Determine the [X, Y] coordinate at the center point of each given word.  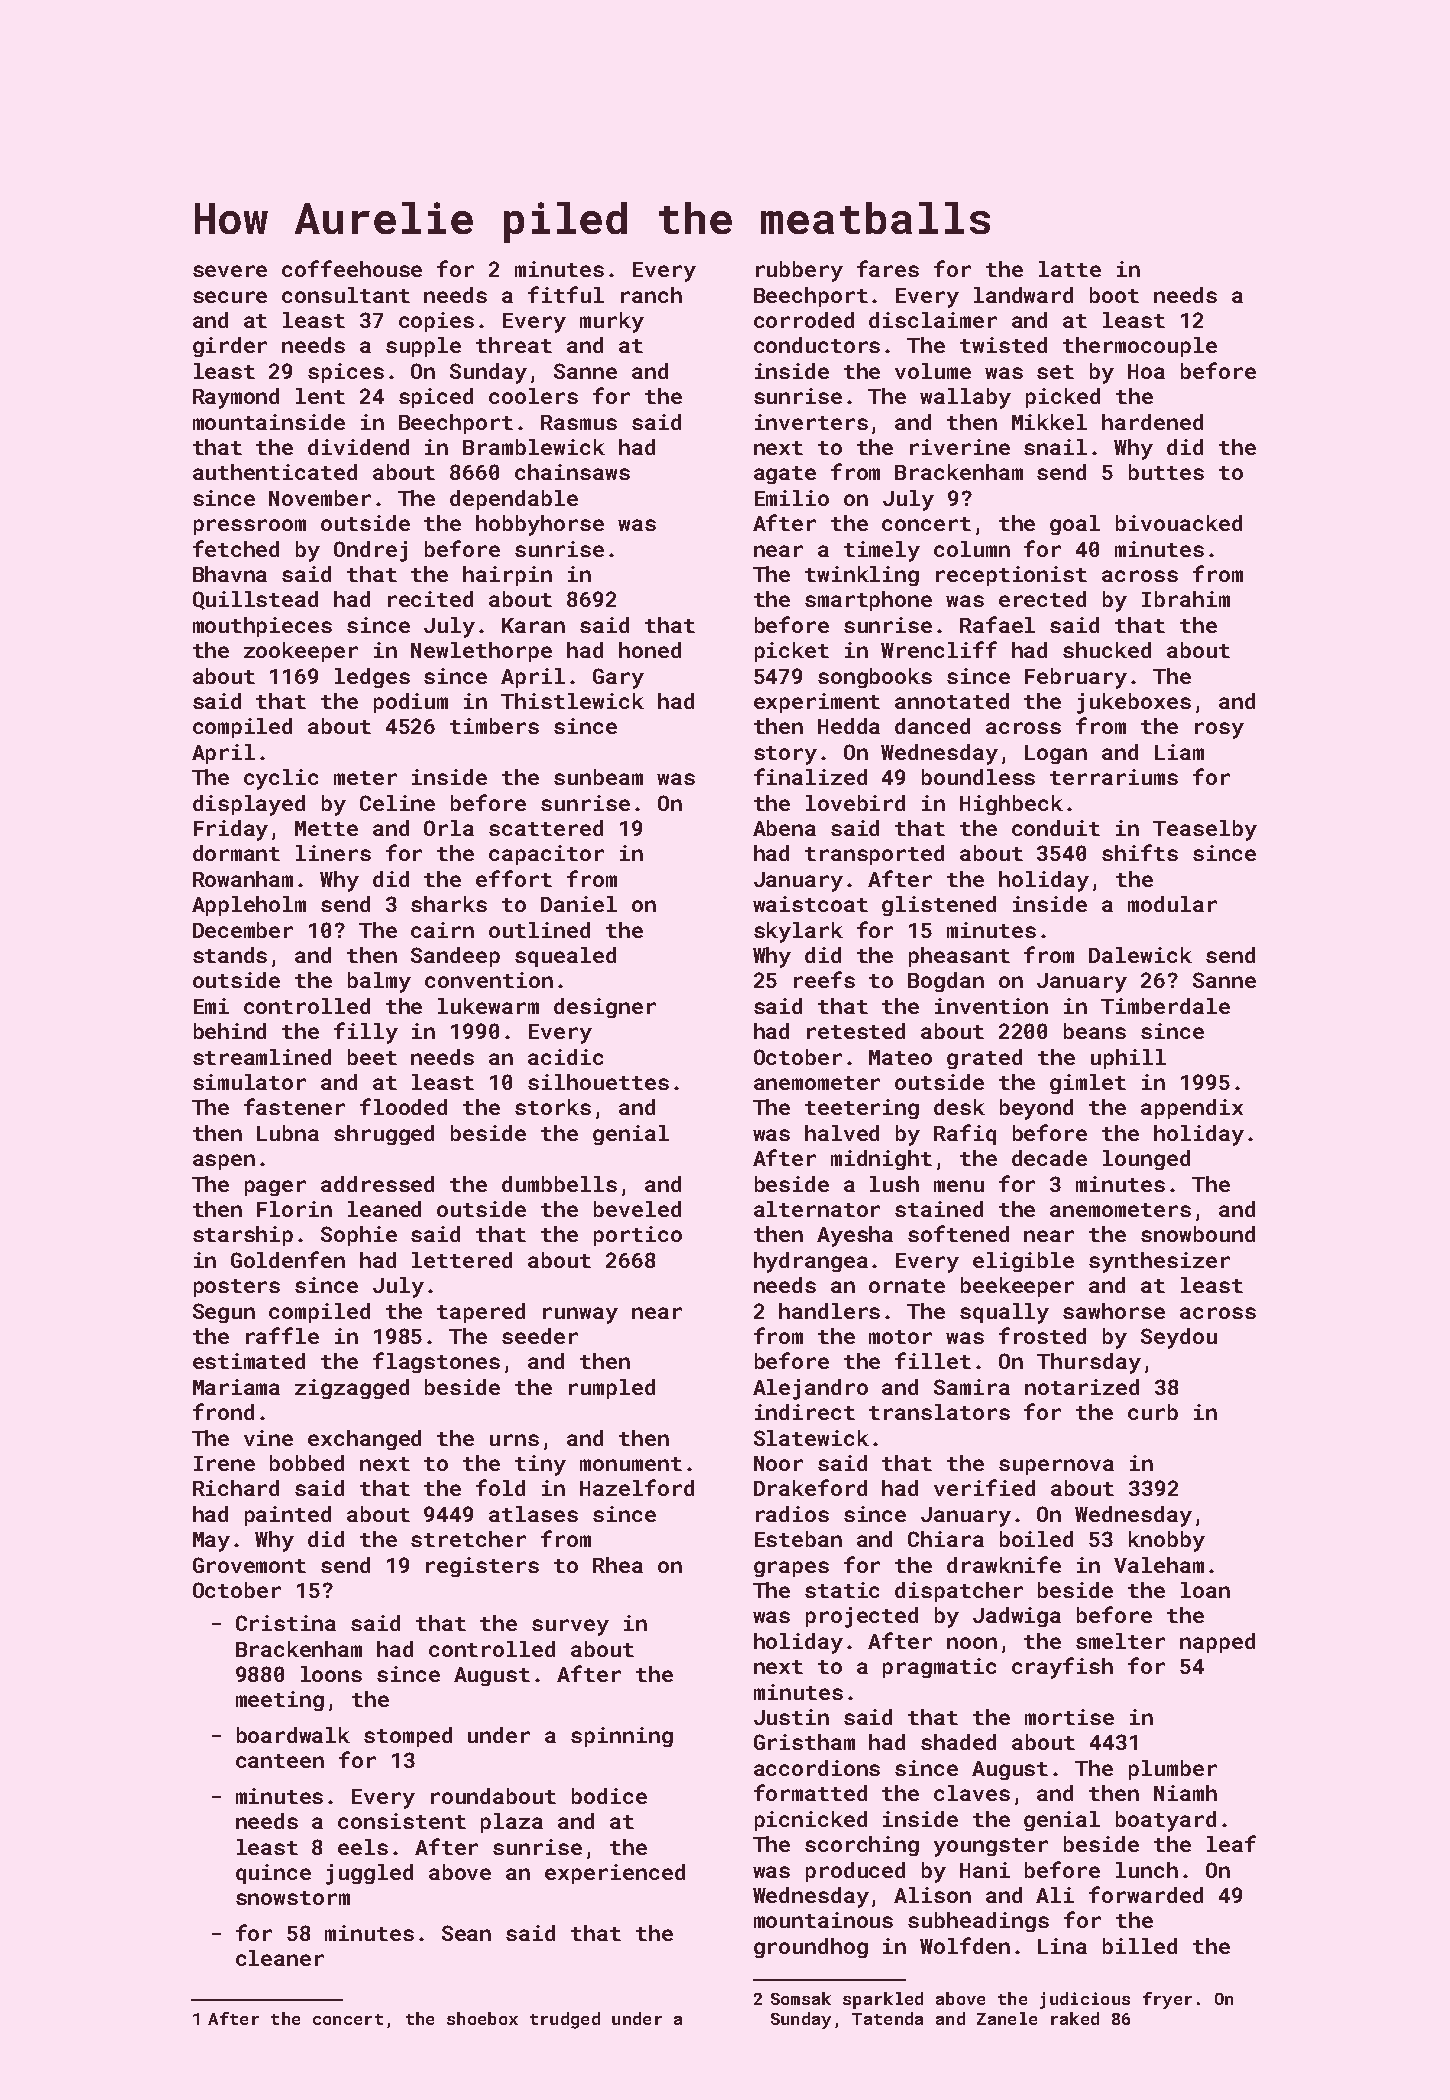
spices [346, 373]
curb [1153, 1412]
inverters [811, 422]
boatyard [1166, 1821]
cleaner [280, 1958]
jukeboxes [1134, 703]
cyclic [281, 779]
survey [570, 1627]
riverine [960, 447]
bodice [609, 1796]
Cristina [286, 1623]
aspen [224, 1162]
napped [1217, 1643]
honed [650, 650]
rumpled [612, 1389]
